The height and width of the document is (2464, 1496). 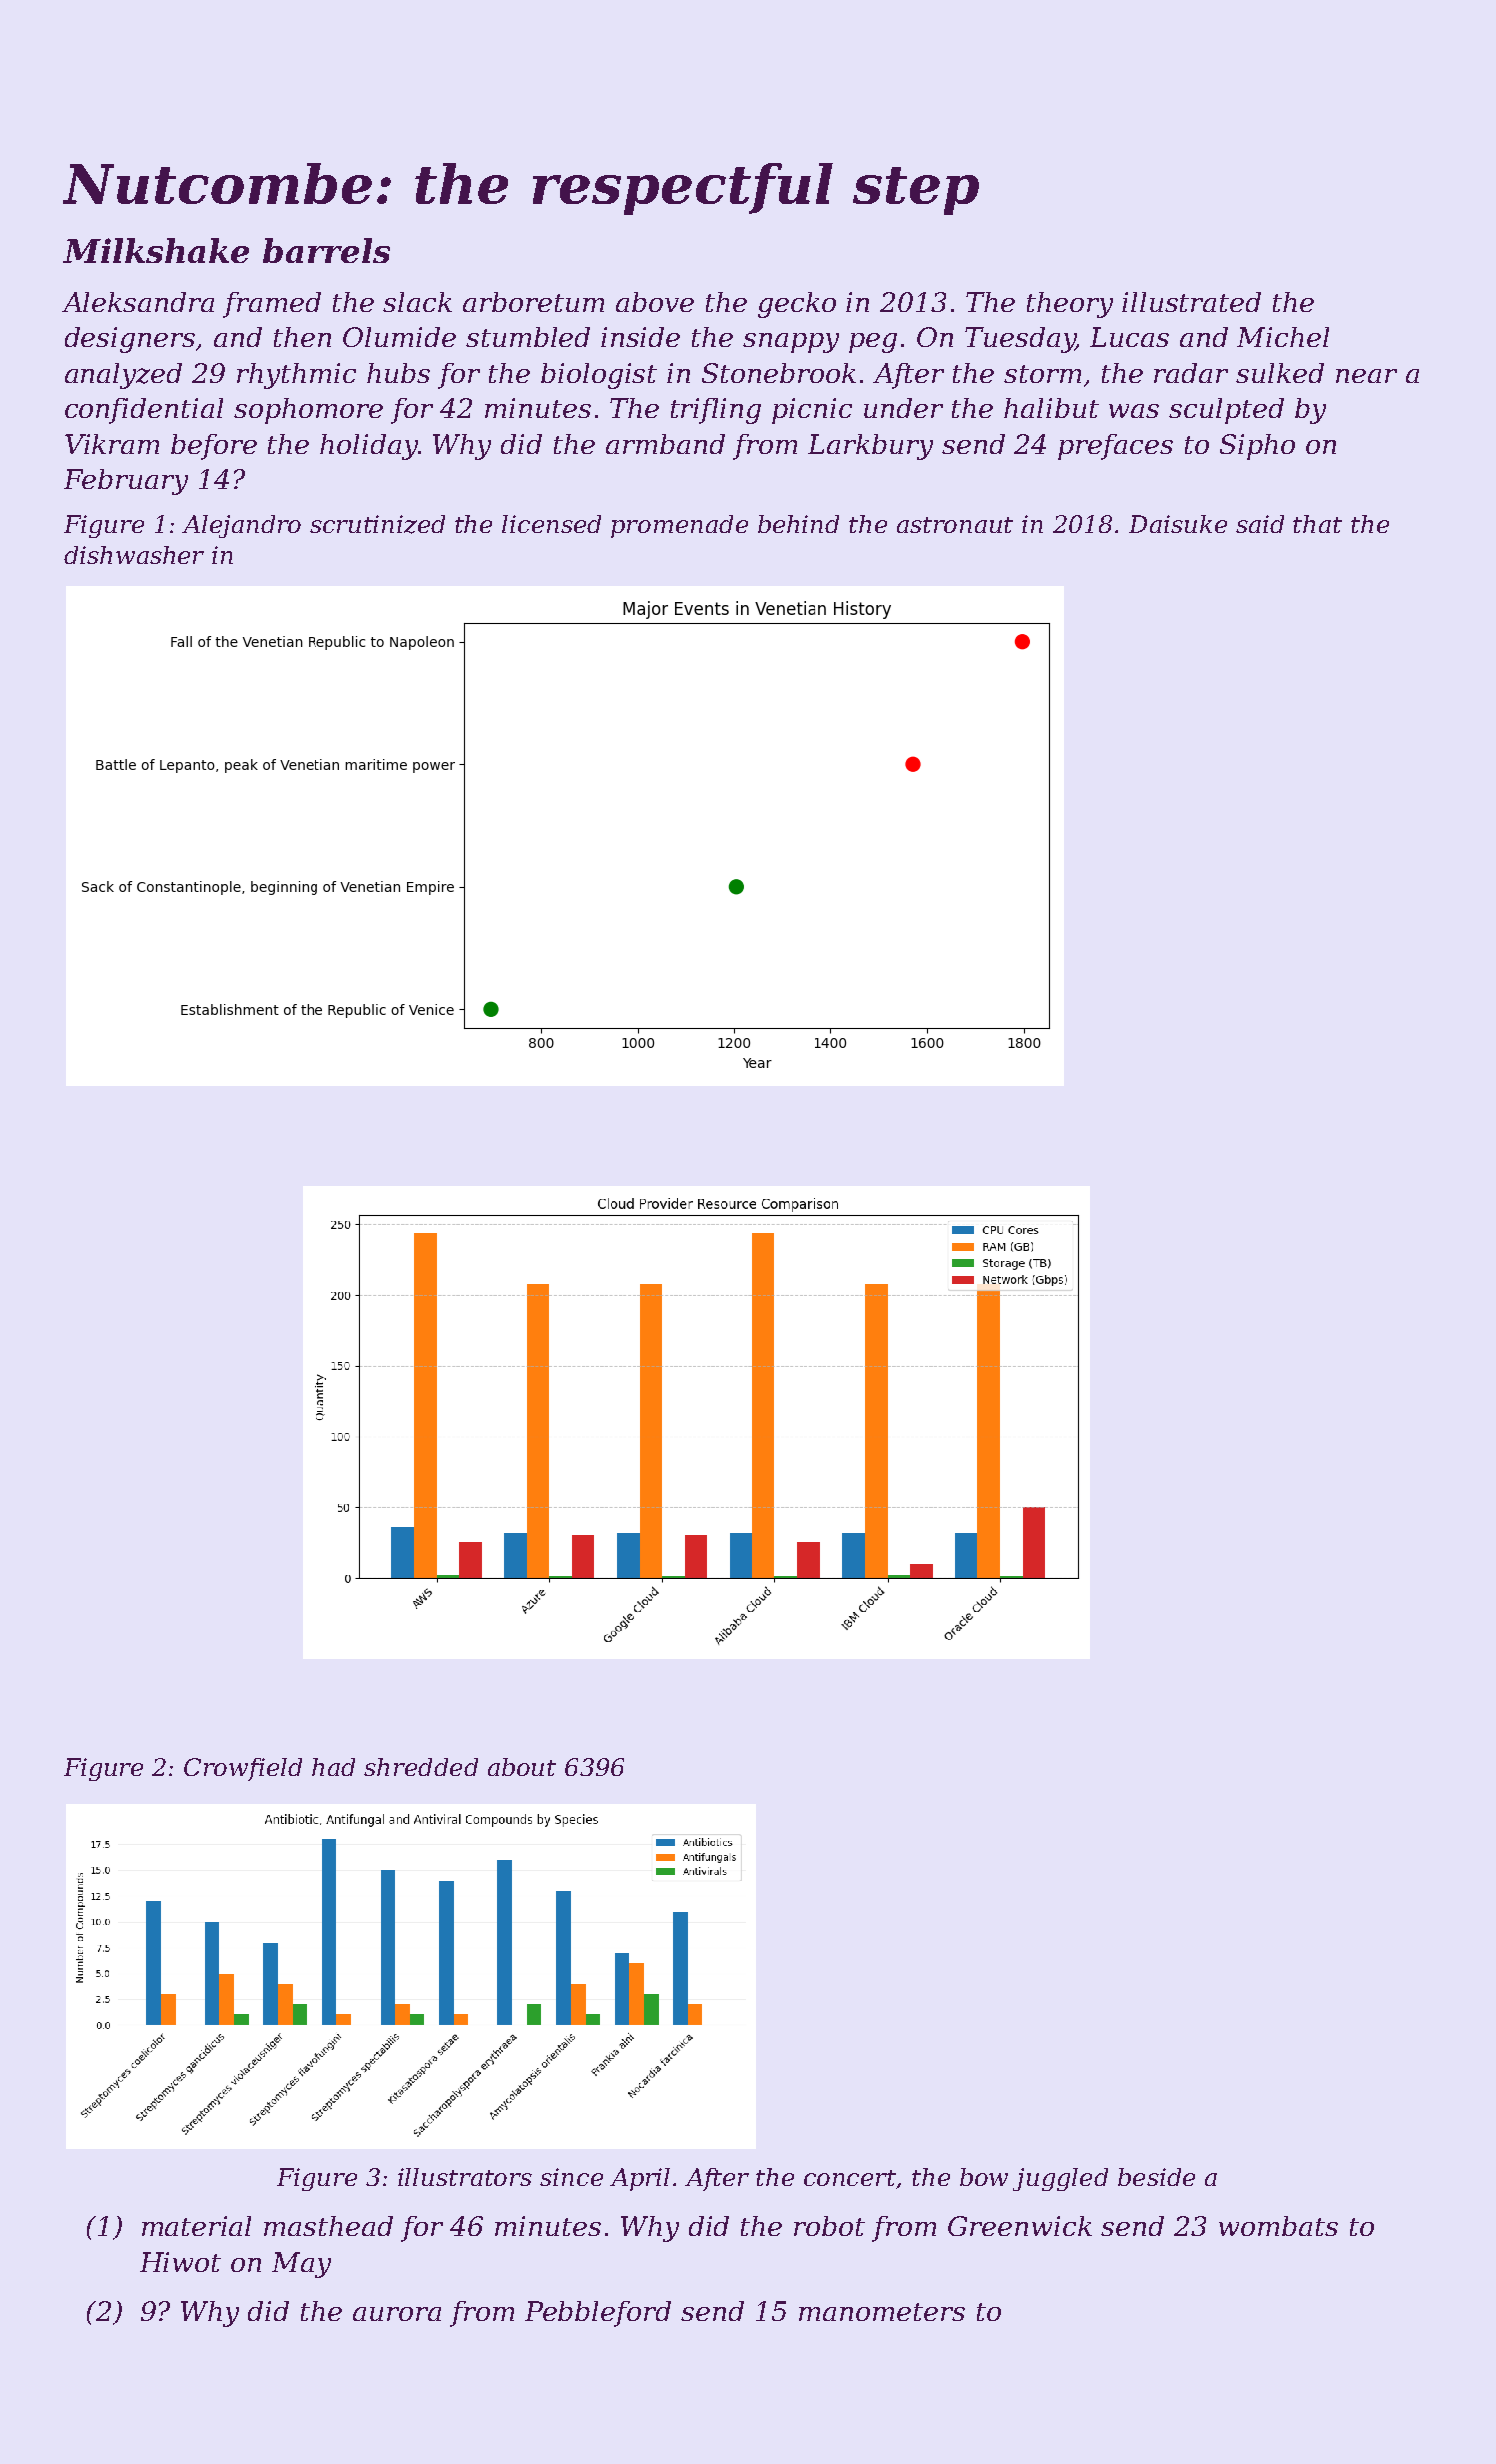 What do you see at coordinates (1178, 524) in the document?
I see `Daisuke` at bounding box center [1178, 524].
